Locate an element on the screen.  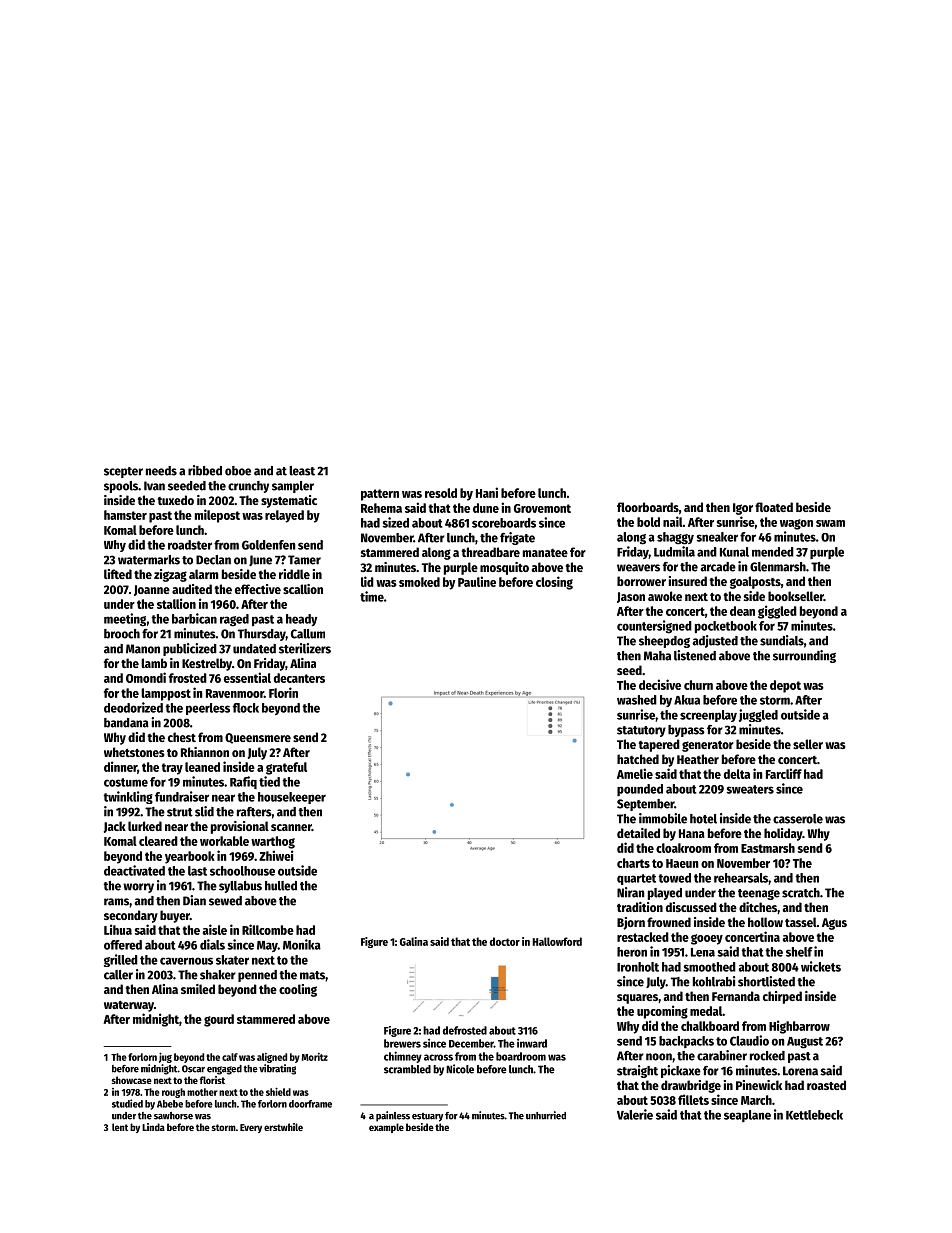
Grovemont is located at coordinates (542, 508).
